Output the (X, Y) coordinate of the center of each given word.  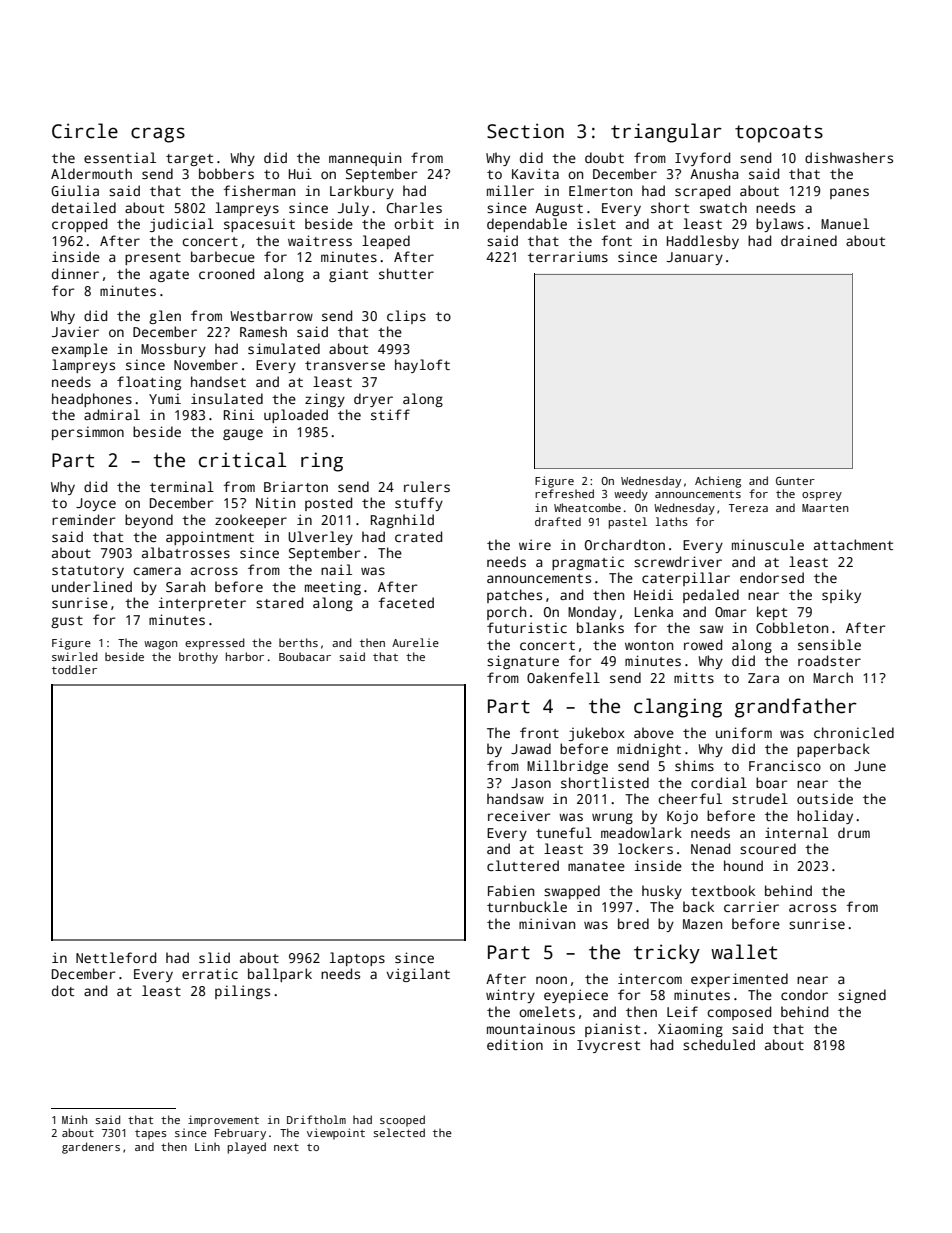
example (80, 350)
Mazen (702, 924)
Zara (763, 678)
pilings (242, 992)
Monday (592, 613)
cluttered (523, 865)
